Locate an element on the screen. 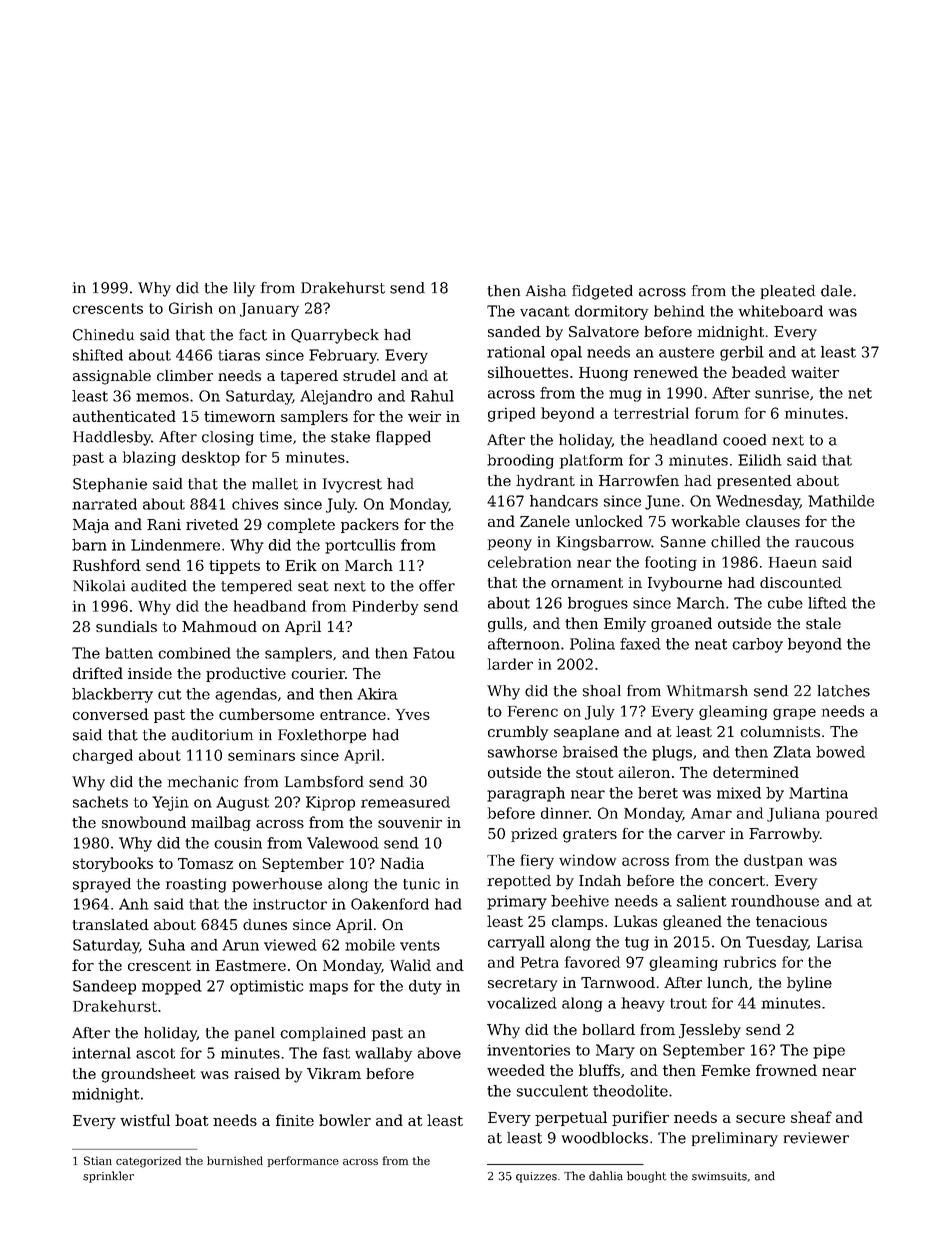  Mahmoud is located at coordinates (219, 626).
